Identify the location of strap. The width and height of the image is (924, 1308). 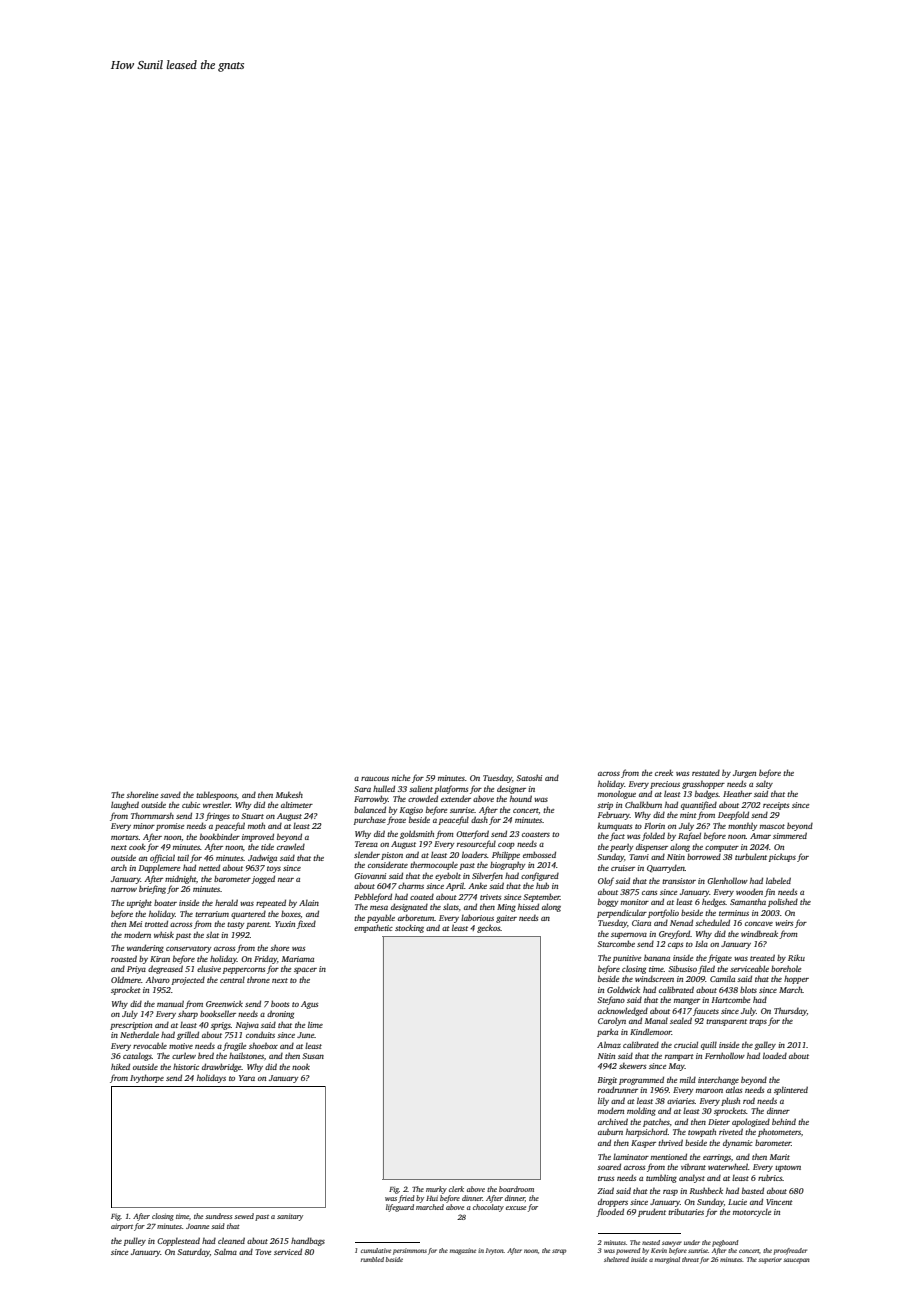
(559, 1252).
